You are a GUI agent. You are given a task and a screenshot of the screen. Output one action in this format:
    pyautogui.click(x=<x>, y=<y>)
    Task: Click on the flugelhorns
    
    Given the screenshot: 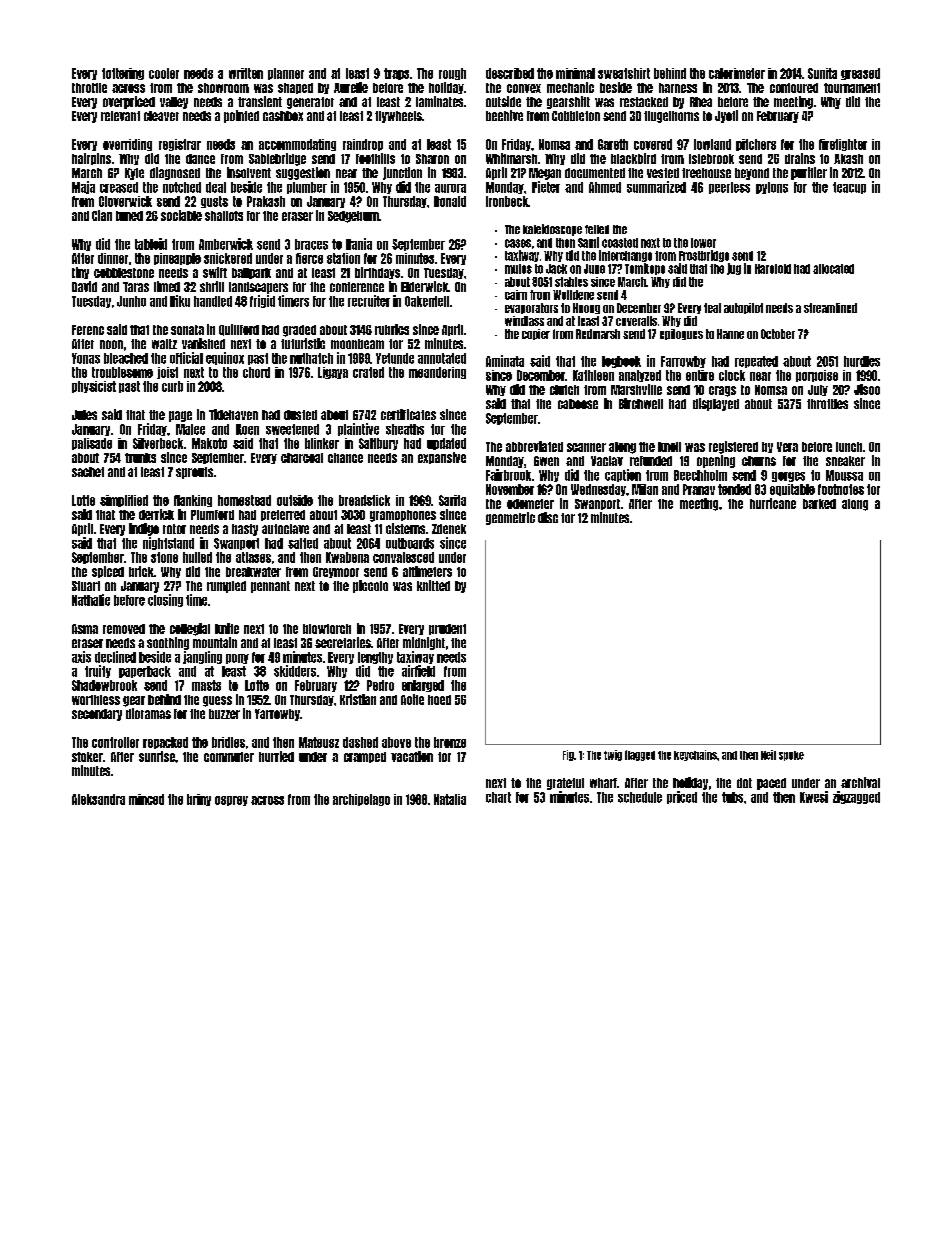 What is the action you would take?
    pyautogui.click(x=671, y=117)
